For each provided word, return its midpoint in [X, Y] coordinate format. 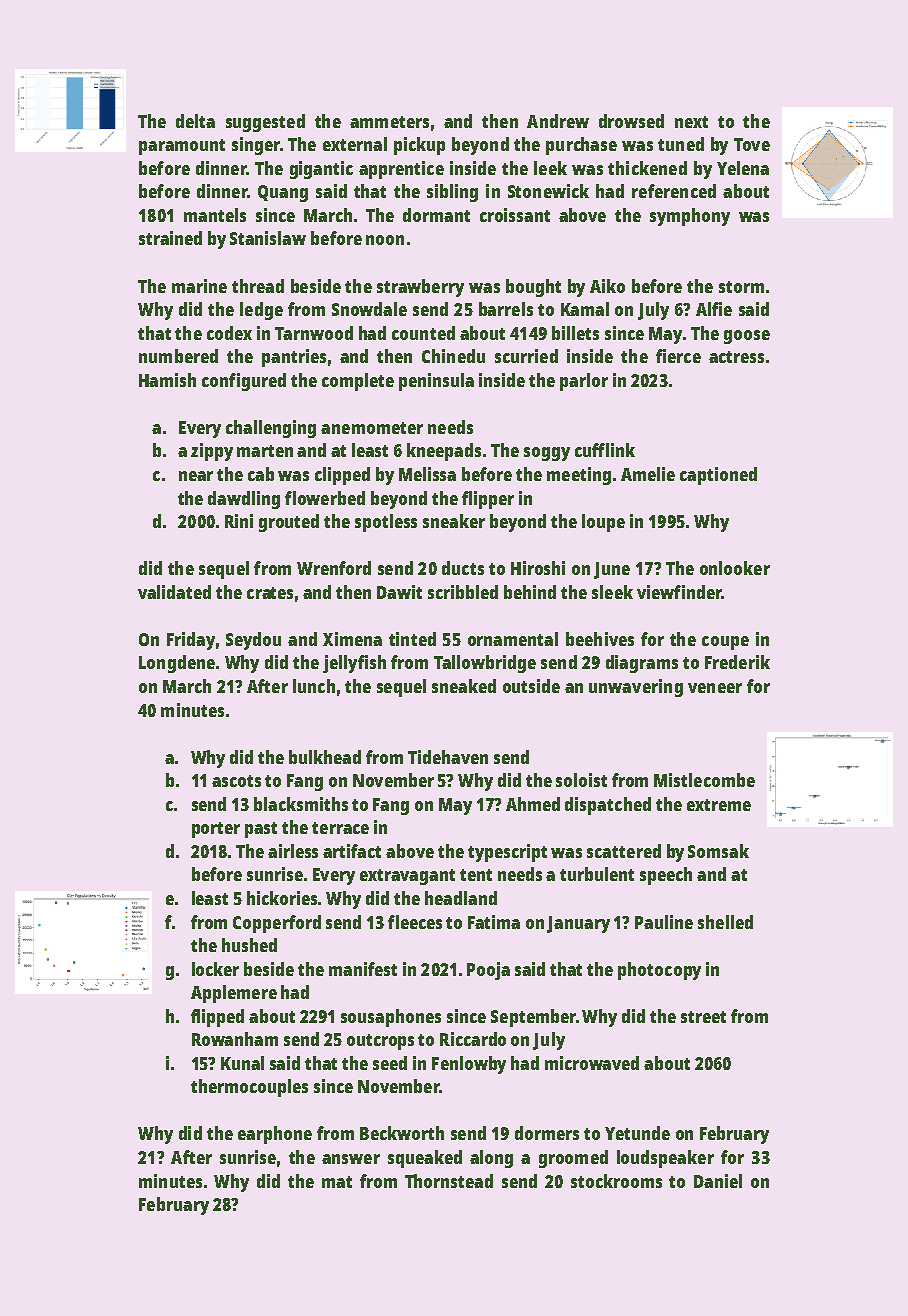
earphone [275, 1135]
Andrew [558, 121]
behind [530, 592]
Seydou [253, 641]
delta [195, 121]
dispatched [608, 806]
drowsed [631, 121]
